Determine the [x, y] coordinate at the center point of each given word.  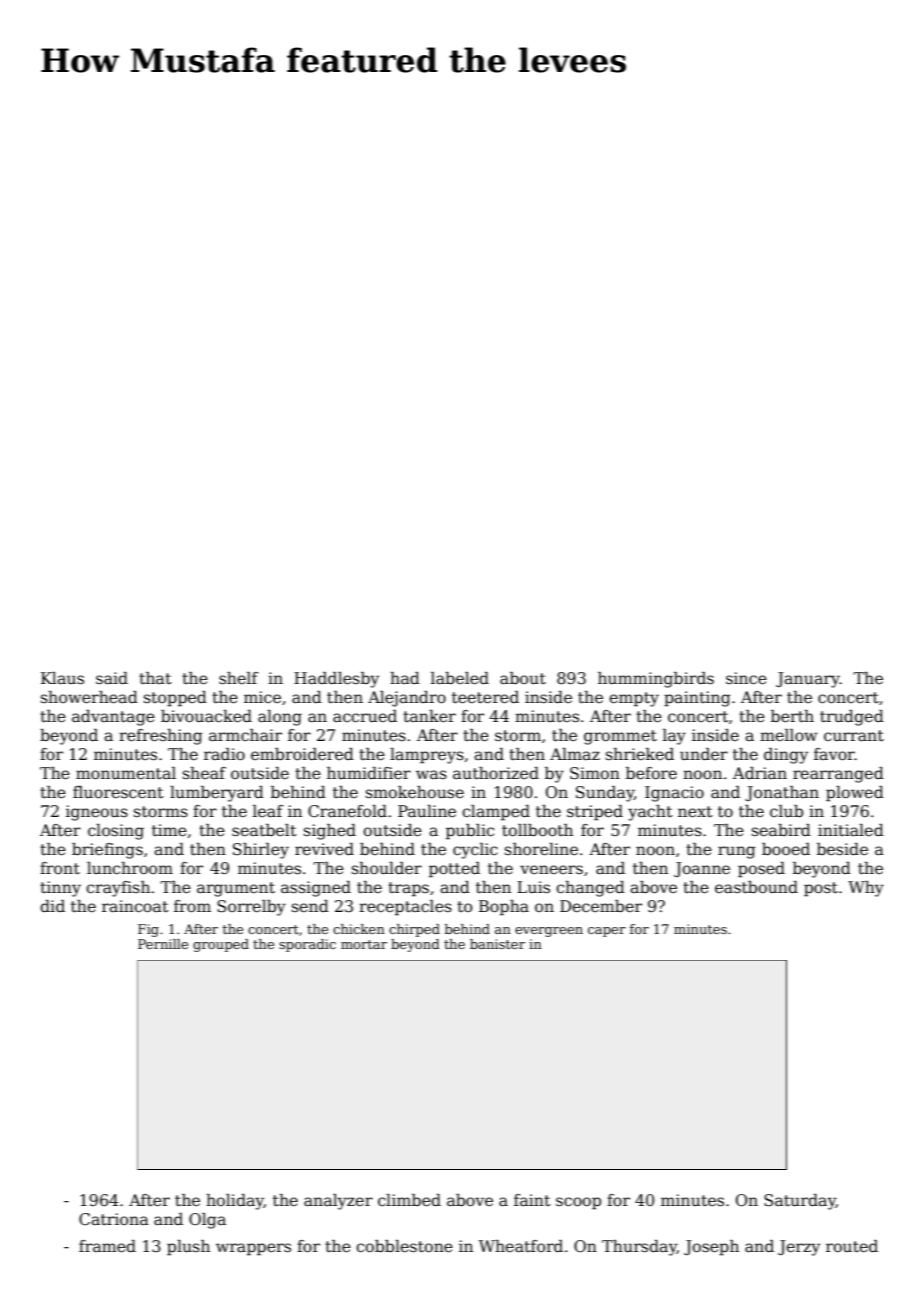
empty [634, 699]
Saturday [800, 1202]
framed [107, 1246]
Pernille [163, 944]
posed [761, 870]
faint [532, 1200]
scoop [578, 1203]
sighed [330, 832]
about [523, 678]
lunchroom [130, 868]
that [155, 678]
